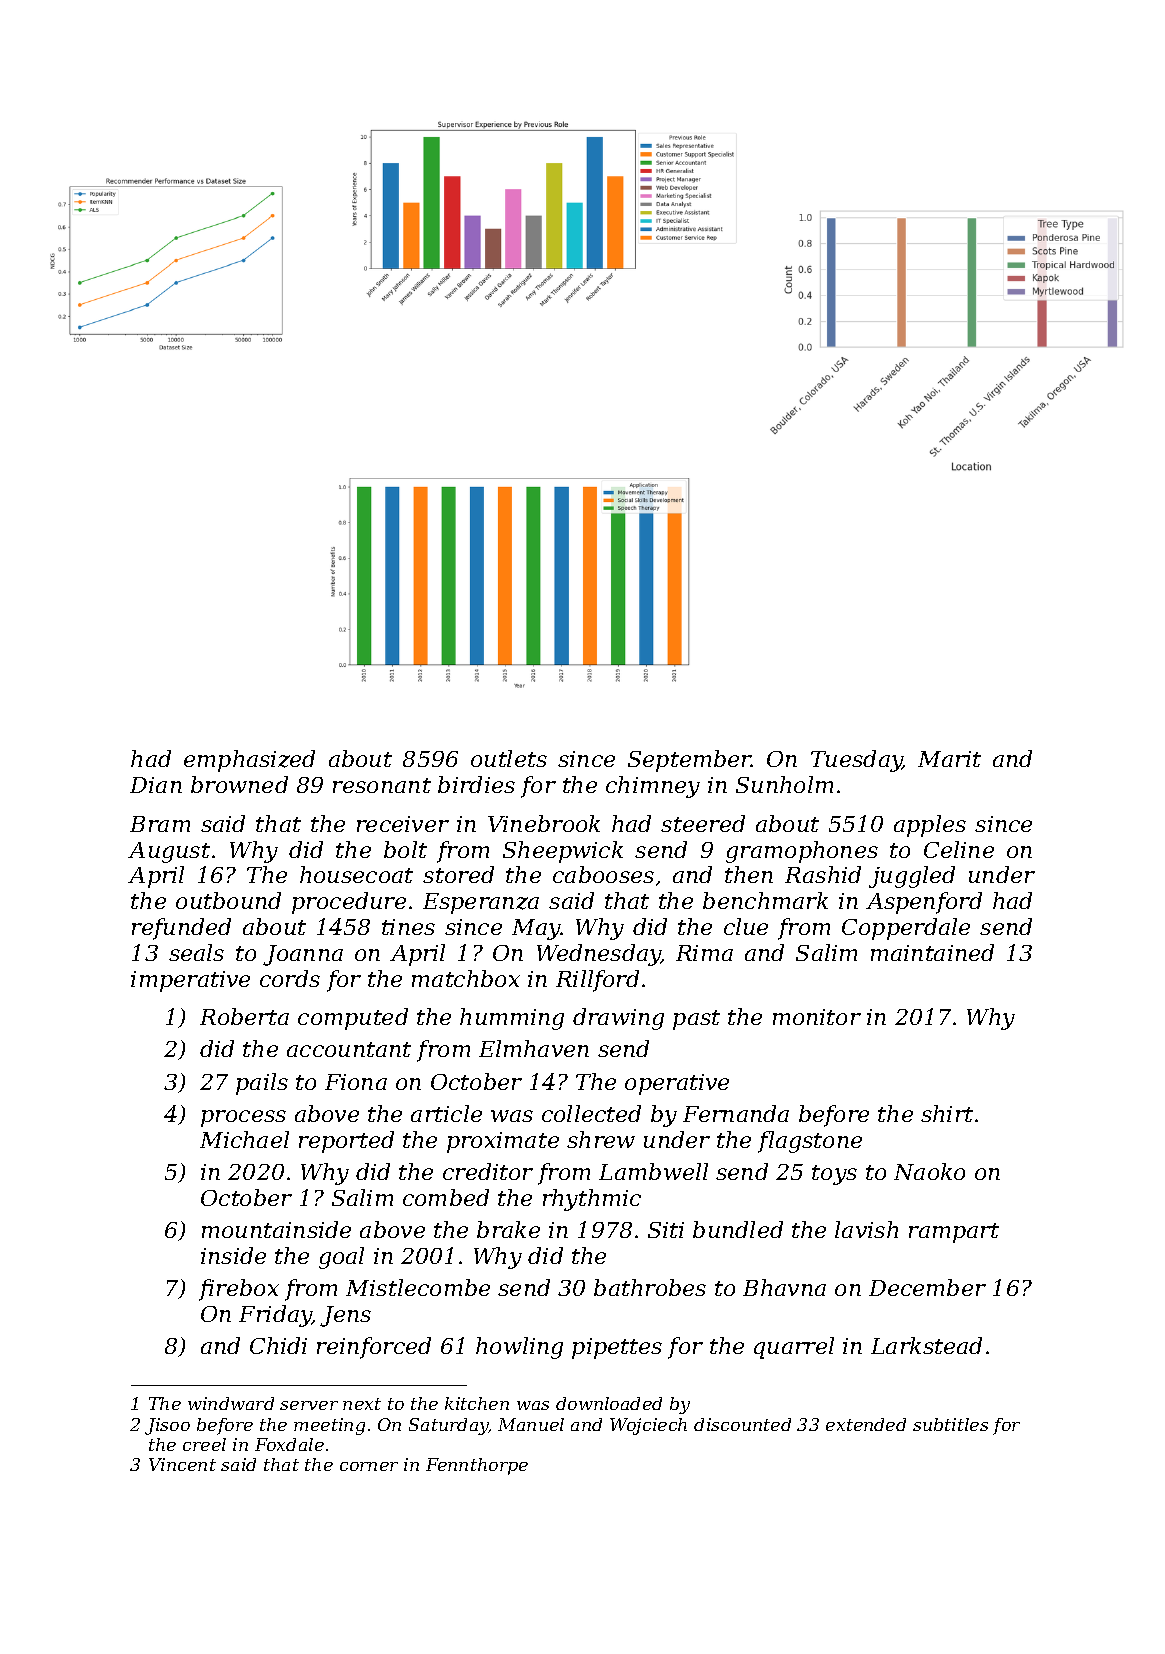 Image resolution: width=1165 pixels, height=1654 pixels. I want to click on Sunholm, so click(784, 784).
